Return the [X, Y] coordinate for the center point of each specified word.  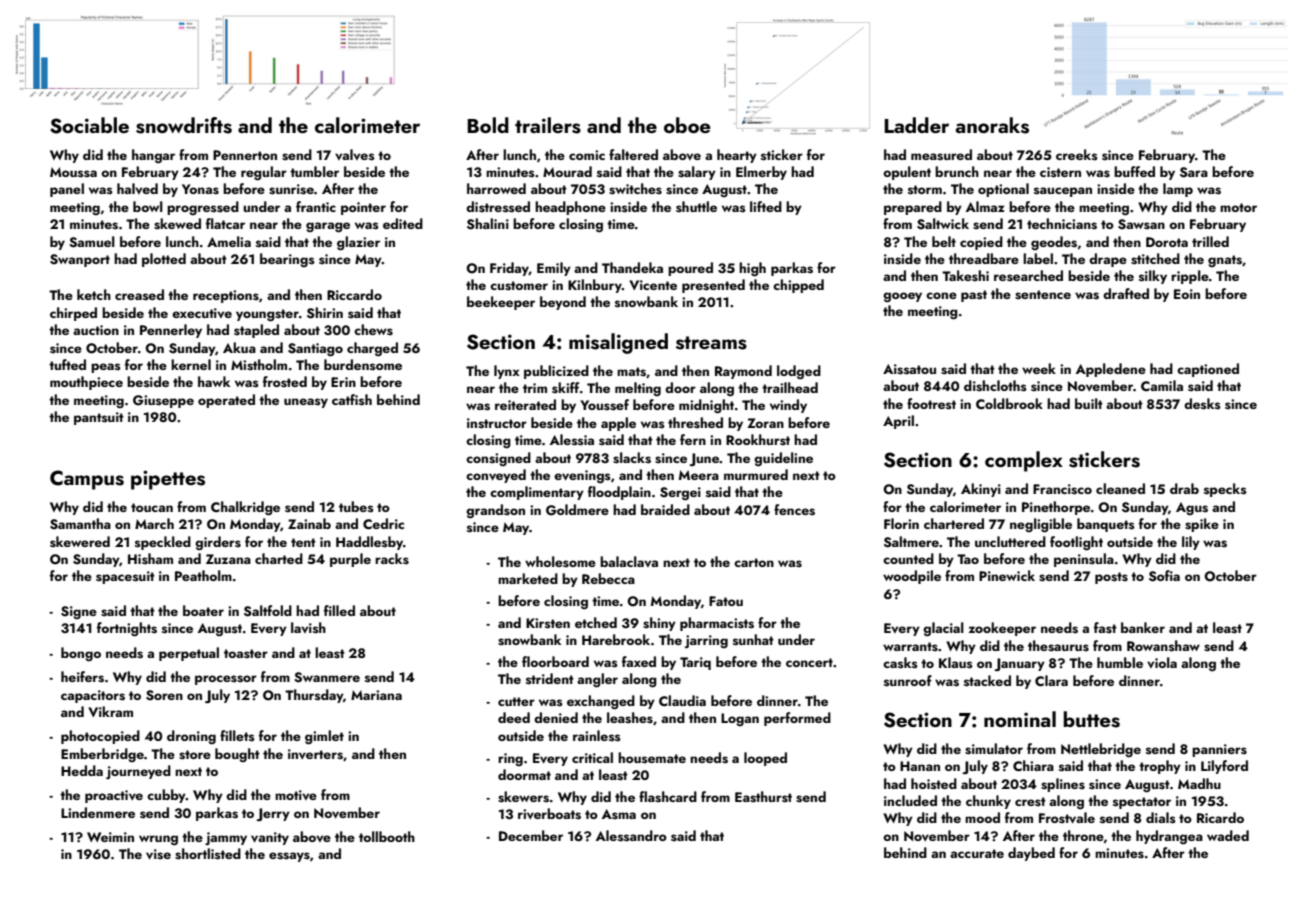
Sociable [89, 125]
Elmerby [761, 173]
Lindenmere [98, 812]
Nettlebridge [1101, 750]
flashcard [668, 797]
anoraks [992, 125]
